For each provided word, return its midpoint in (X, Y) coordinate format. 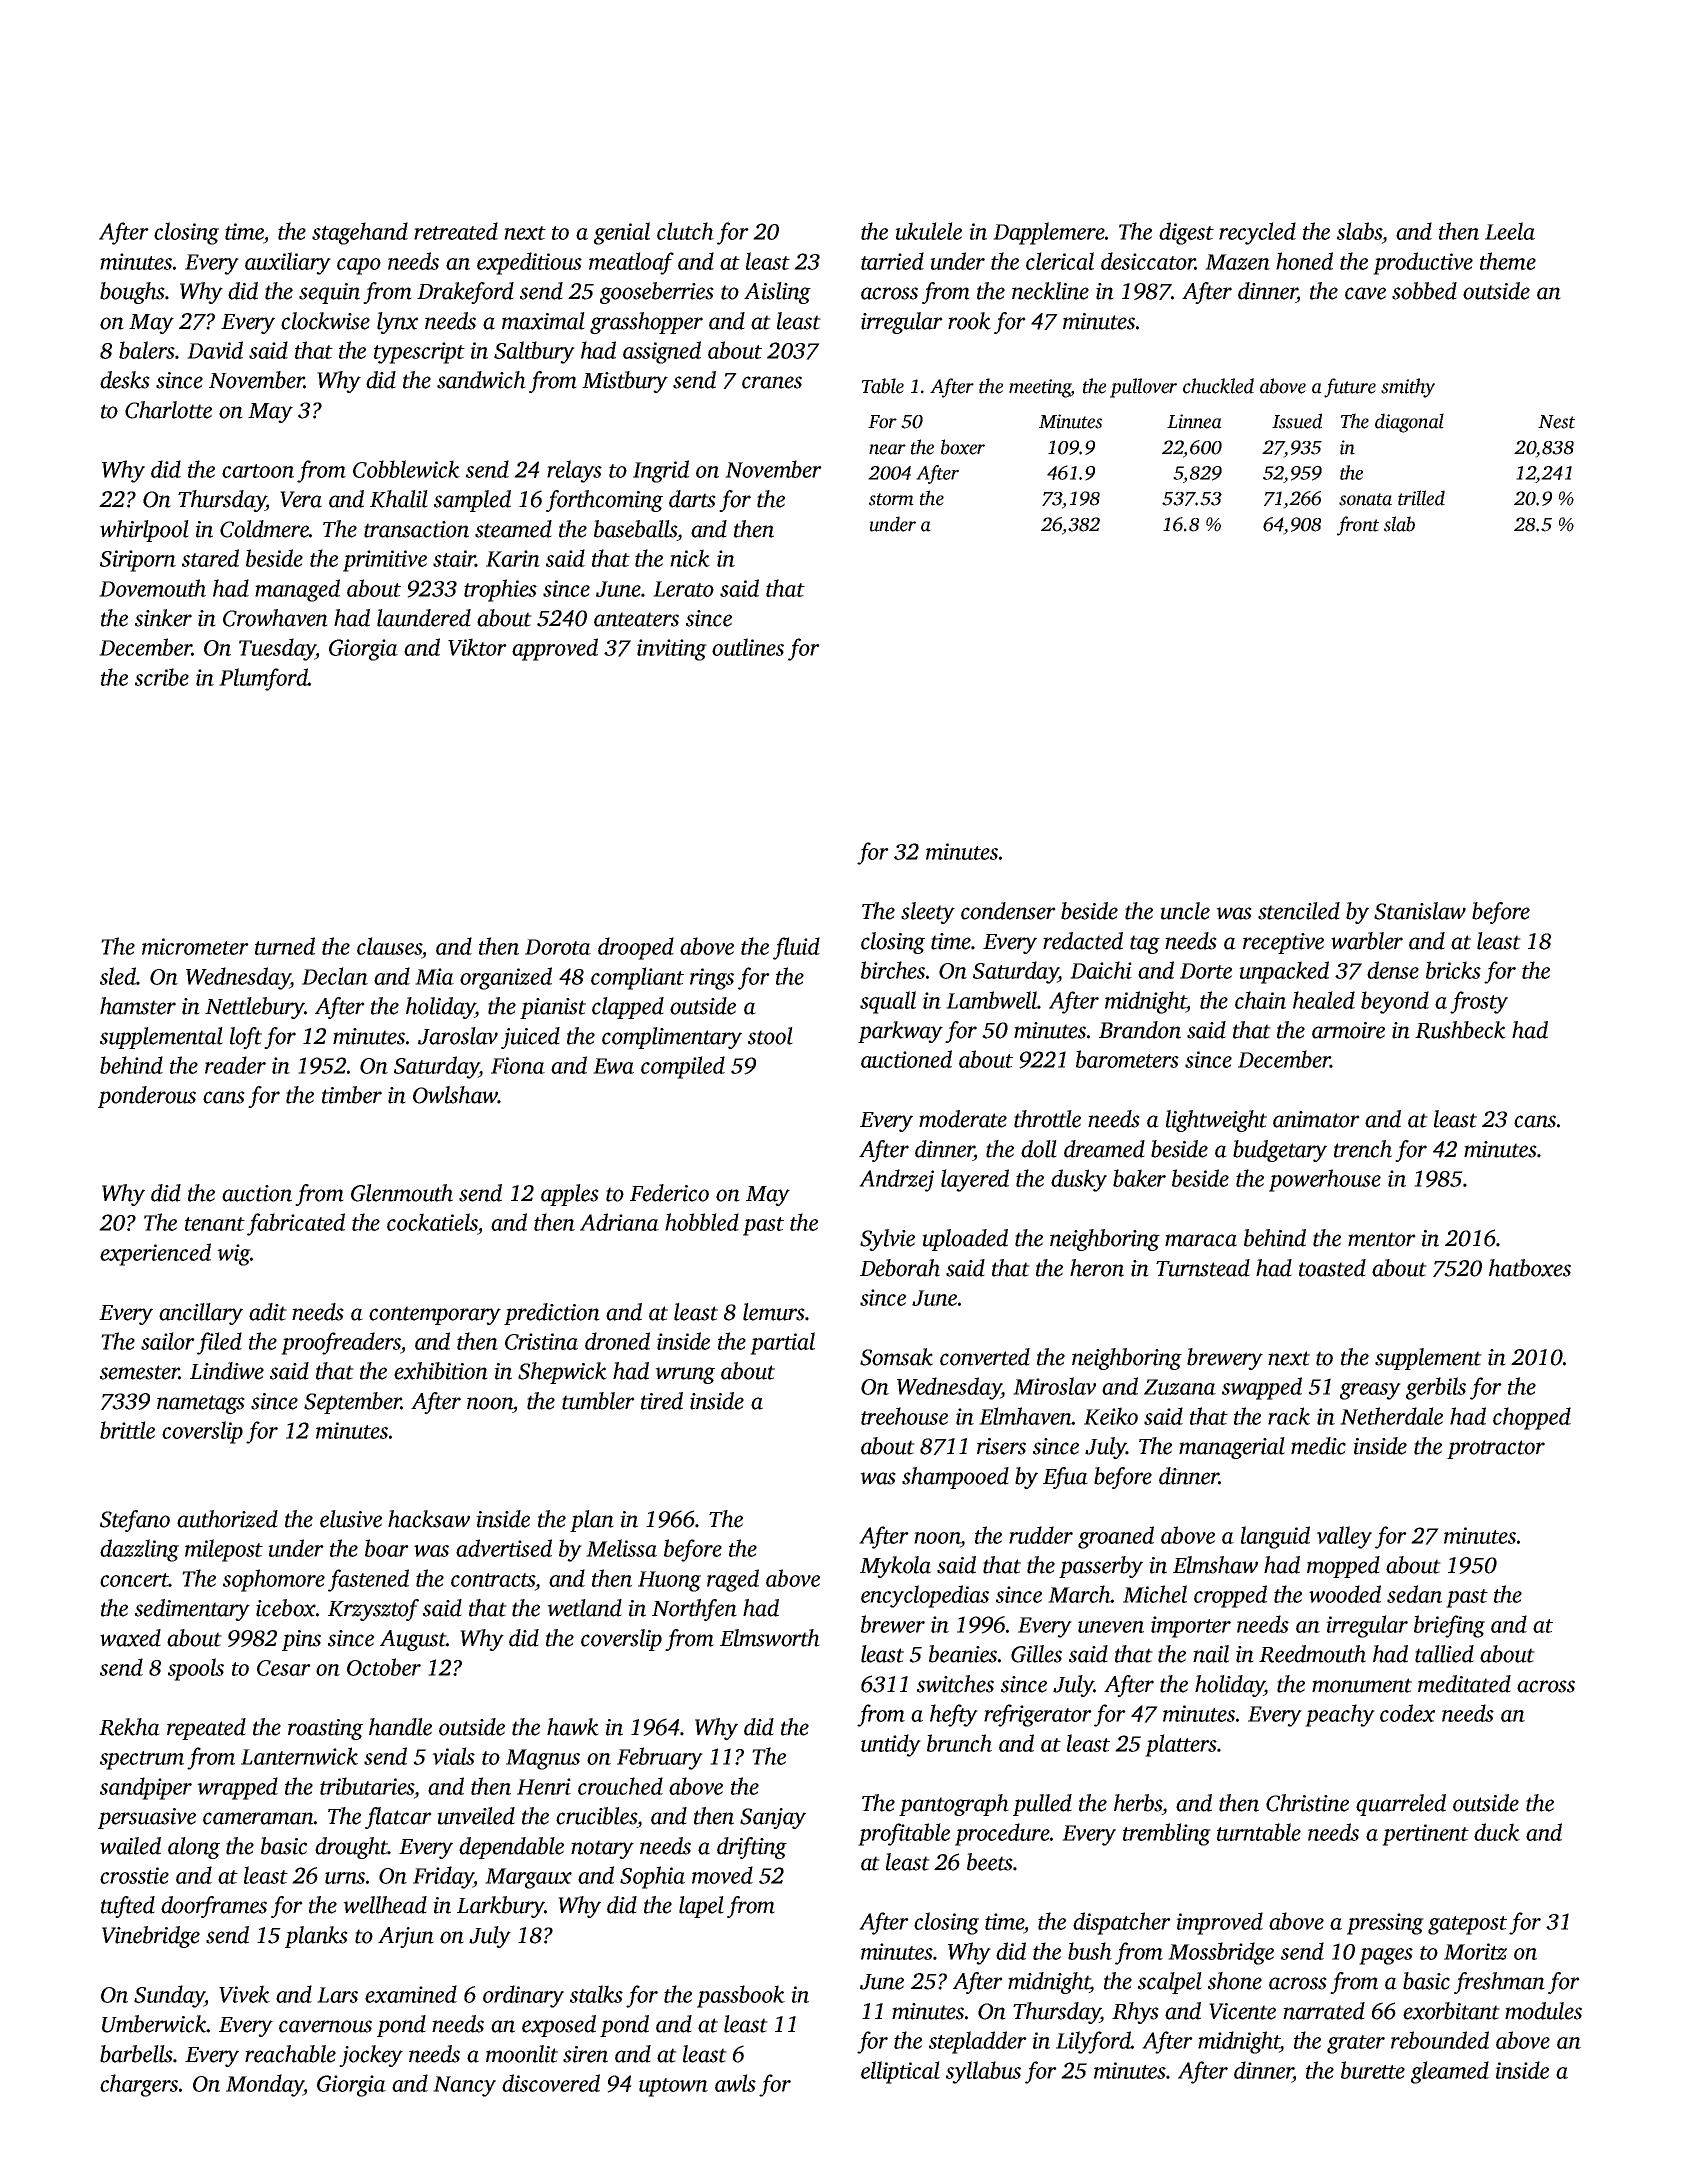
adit (268, 1312)
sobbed (1424, 291)
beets (990, 1862)
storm (891, 499)
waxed (130, 1638)
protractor (1496, 1449)
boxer (963, 447)
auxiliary (288, 263)
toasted (1332, 1268)
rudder (1041, 1535)
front (1358, 526)
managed (297, 590)
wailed (130, 1846)
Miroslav (1054, 1386)
